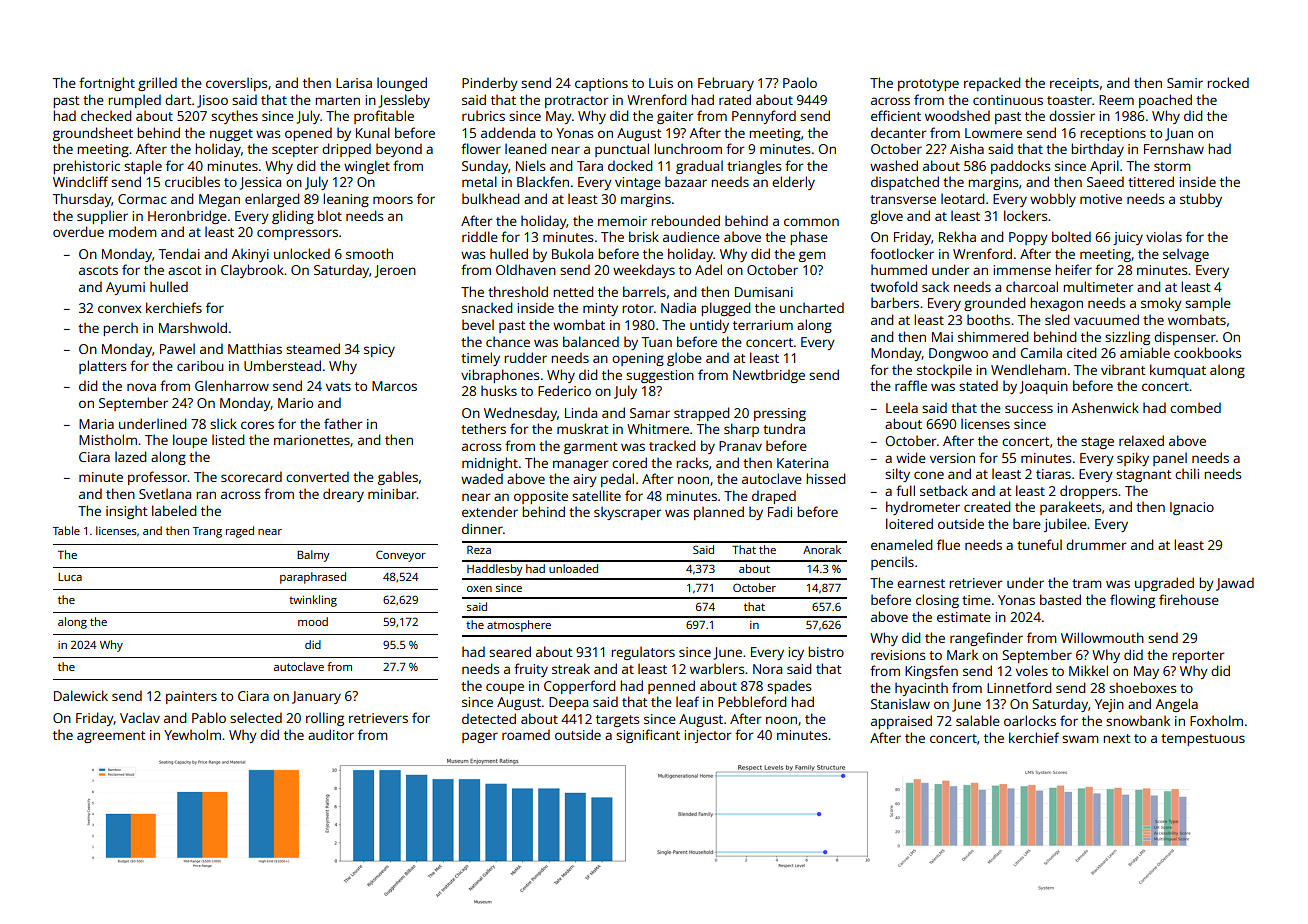 This page has width=1308, height=924. What do you see at coordinates (1235, 584) in the page?
I see `Jawad` at bounding box center [1235, 584].
